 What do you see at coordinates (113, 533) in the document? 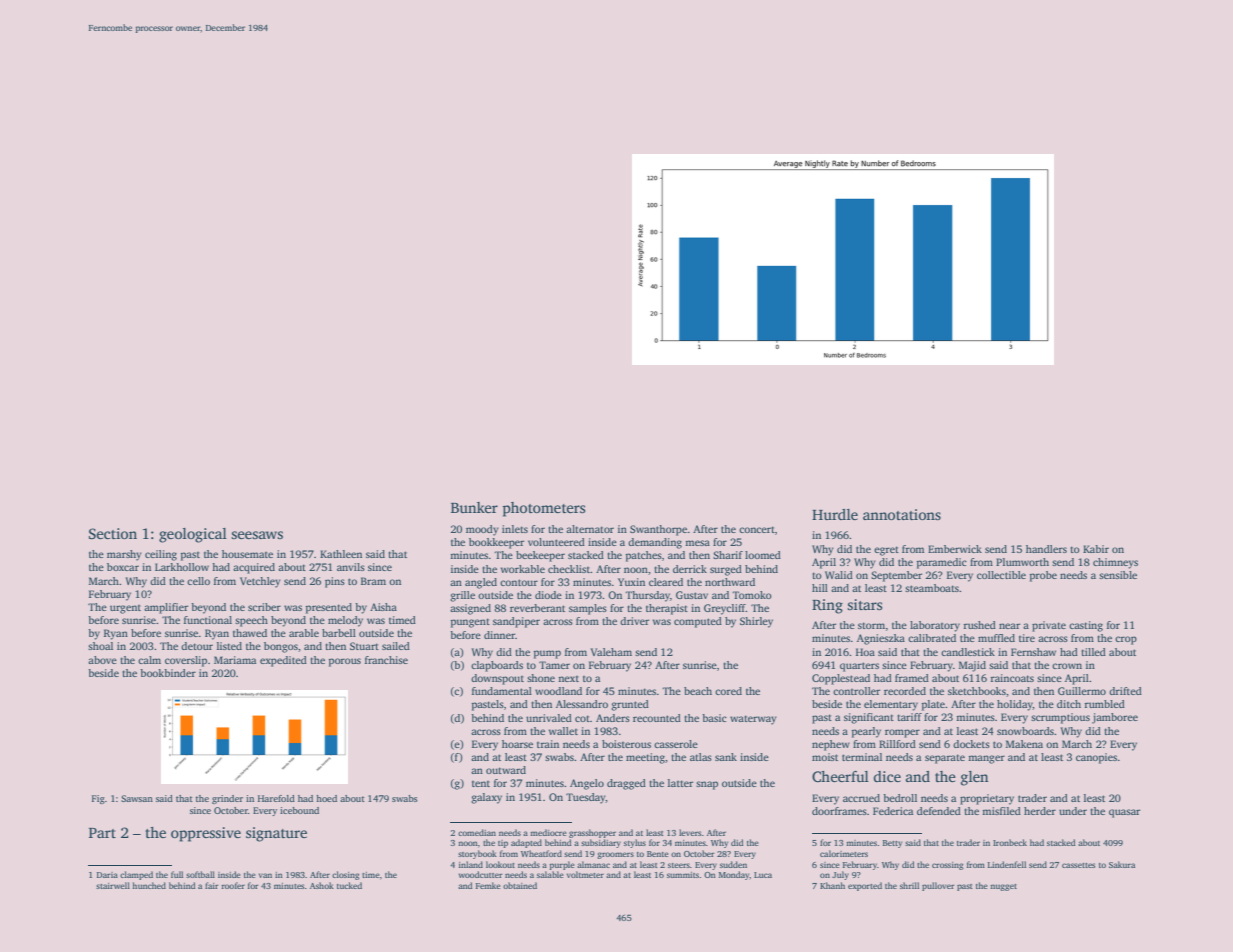
I see `Section` at bounding box center [113, 533].
